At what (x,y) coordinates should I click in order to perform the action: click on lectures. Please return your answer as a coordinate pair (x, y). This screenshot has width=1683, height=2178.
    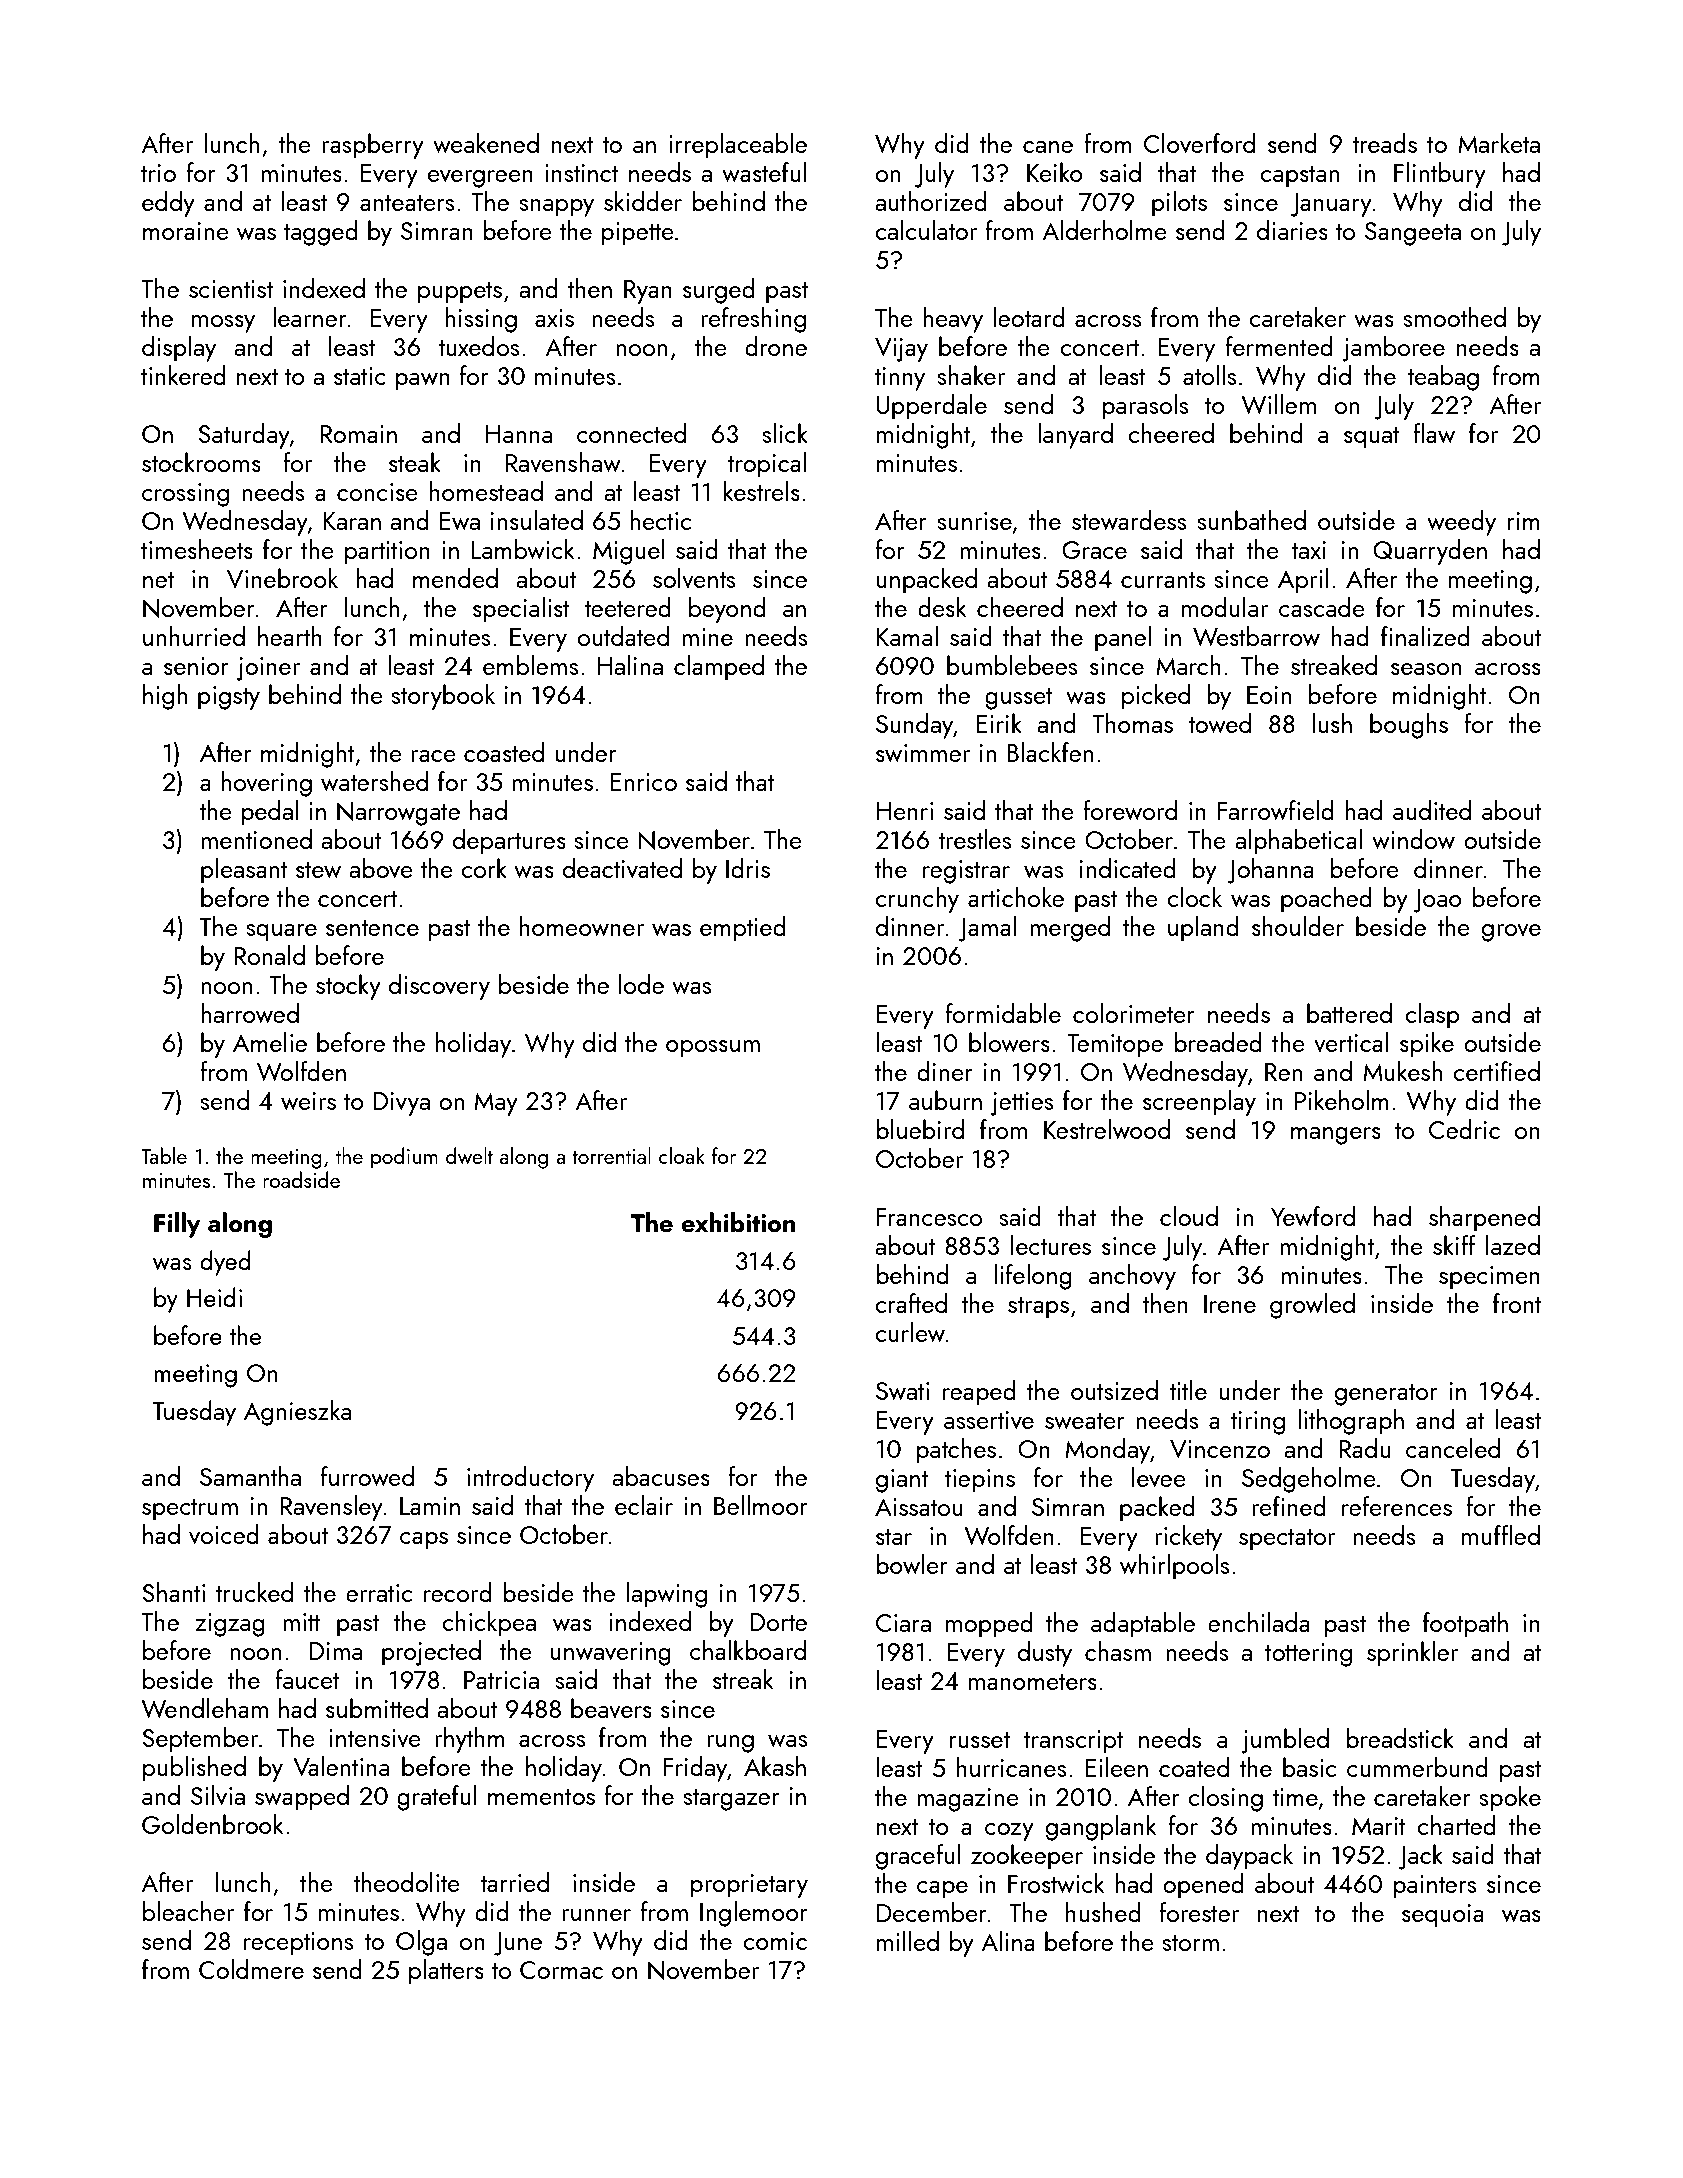
    Looking at the image, I should click on (1051, 1245).
